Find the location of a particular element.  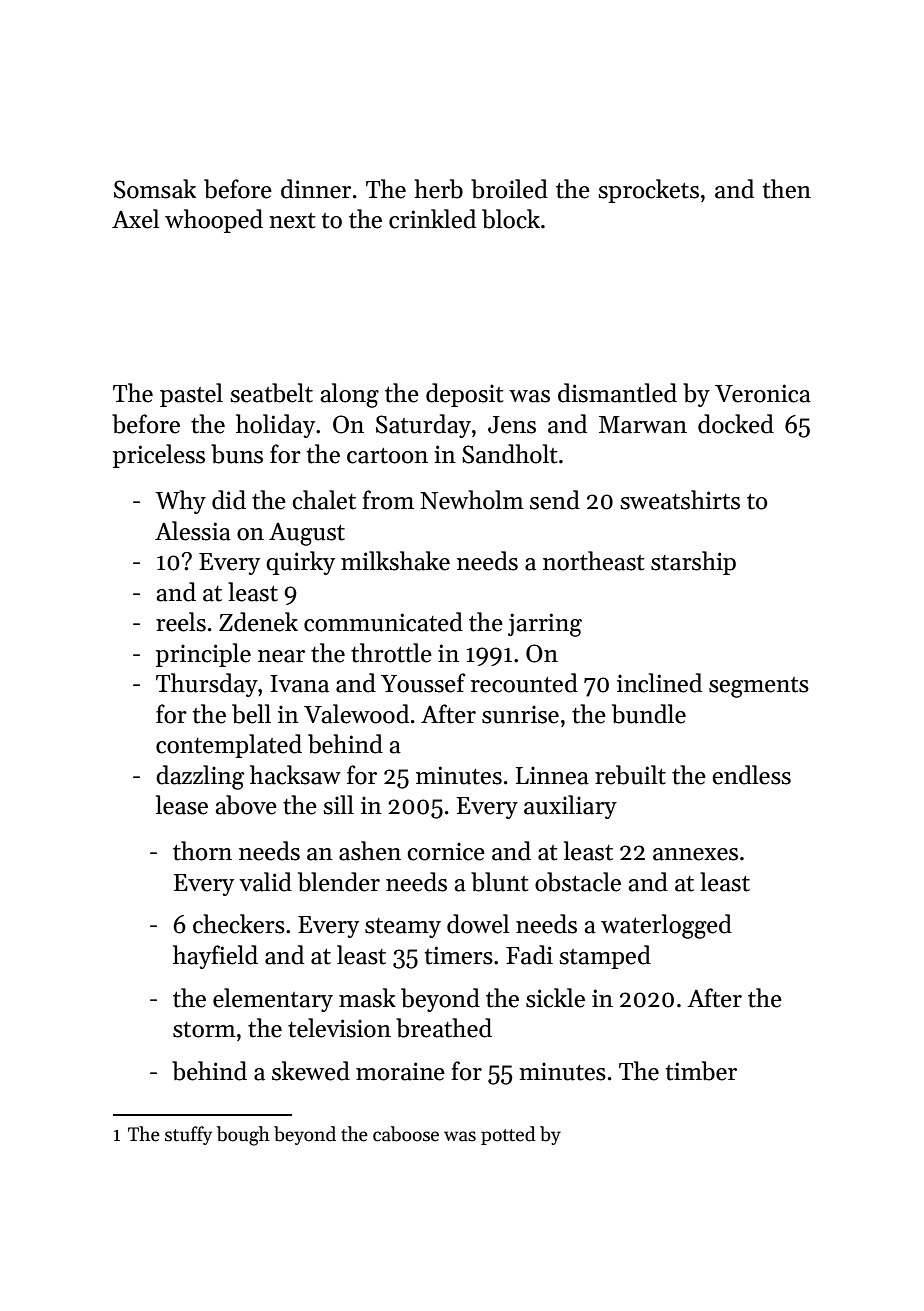

next is located at coordinates (292, 221).
